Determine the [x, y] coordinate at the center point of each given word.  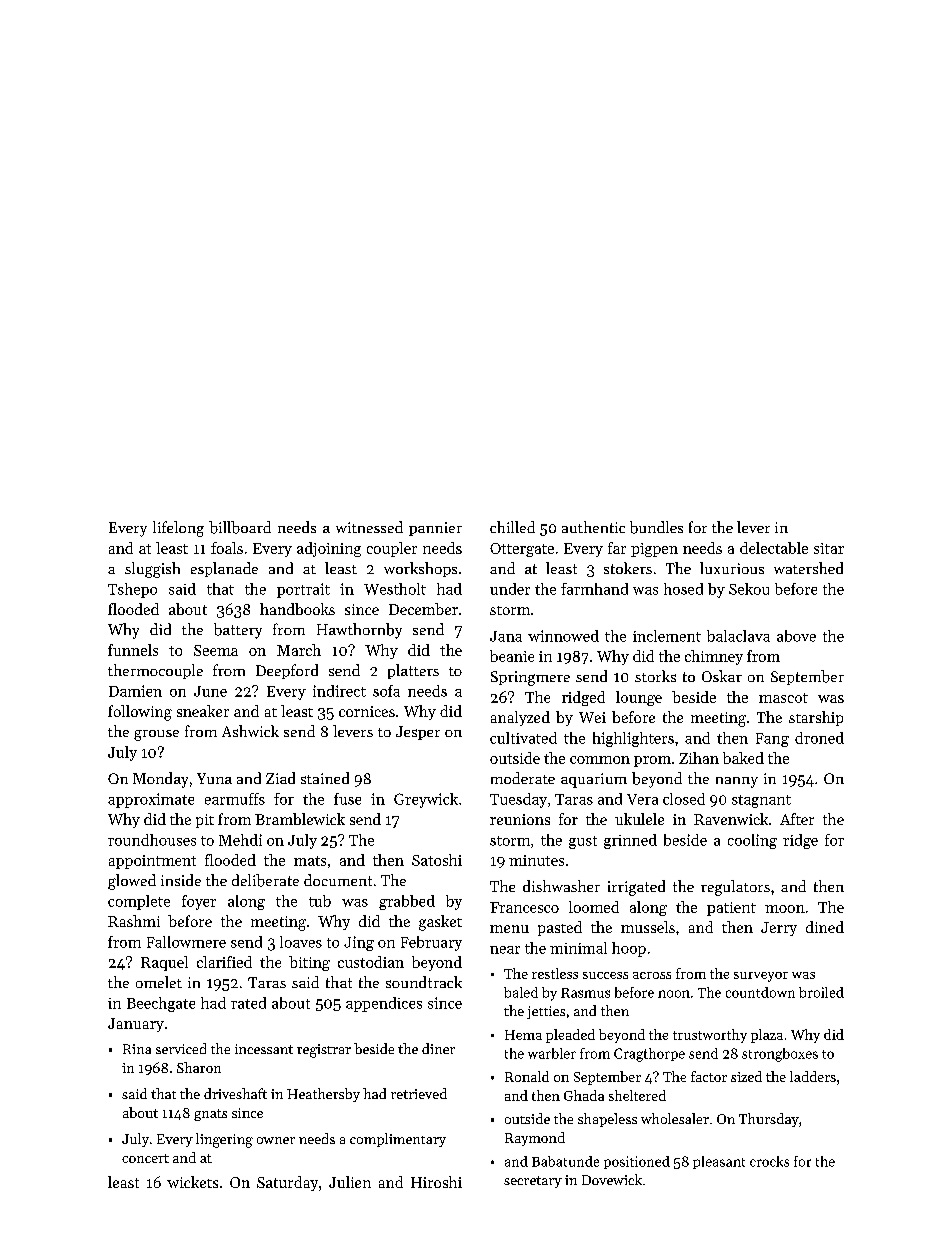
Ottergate [522, 550]
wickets [192, 1182]
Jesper [418, 733]
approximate [151, 800]
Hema [523, 1035]
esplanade [224, 569]
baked [743, 758]
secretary [533, 1182]
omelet [159, 982]
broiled [821, 992]
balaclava [738, 636]
